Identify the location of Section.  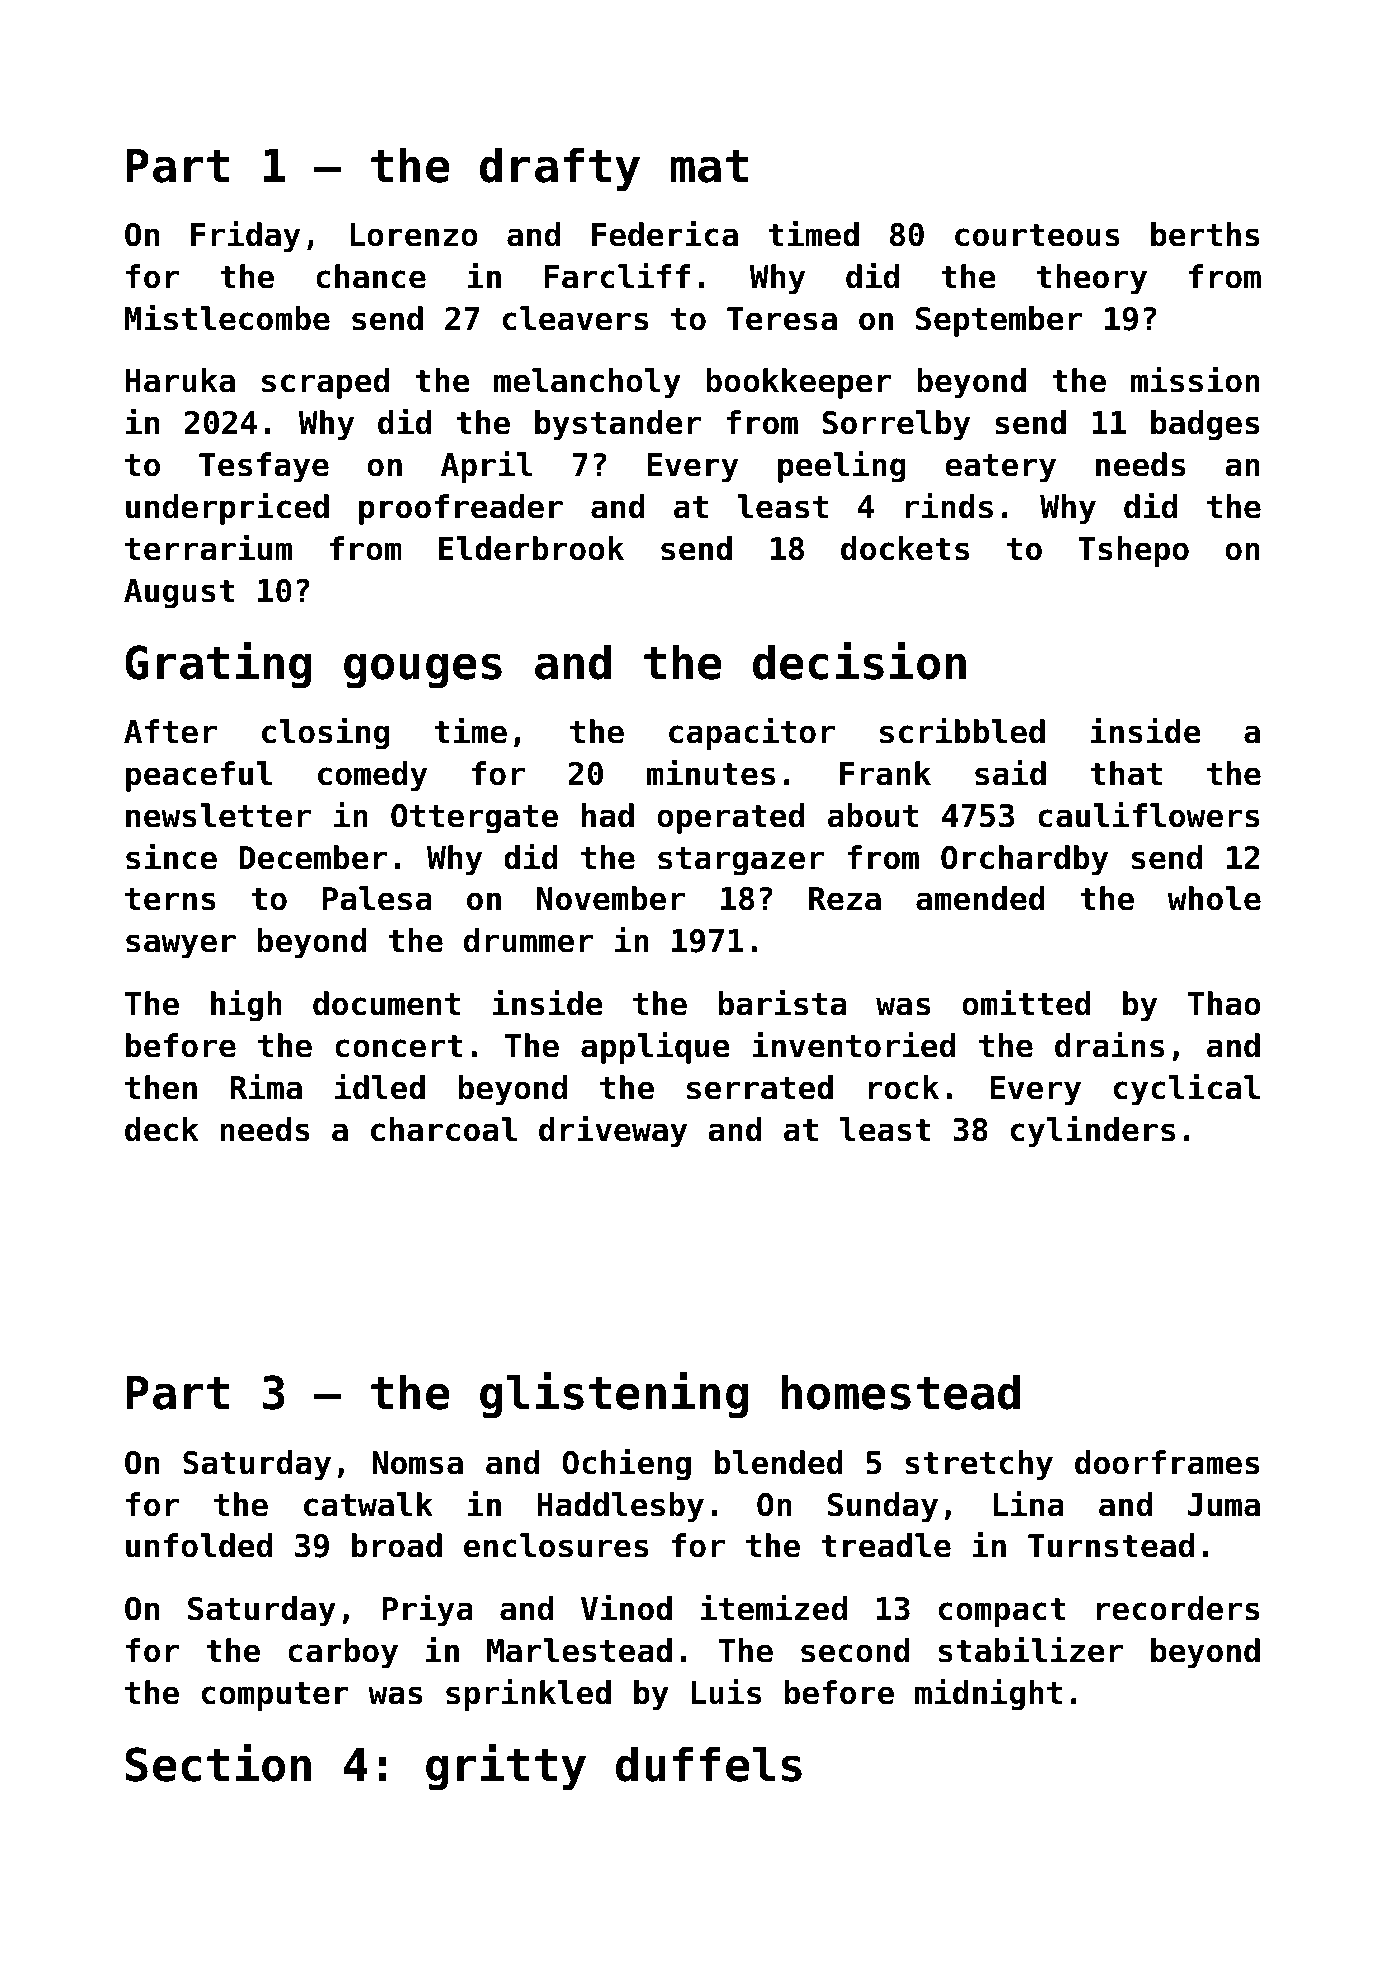
(218, 1763).
